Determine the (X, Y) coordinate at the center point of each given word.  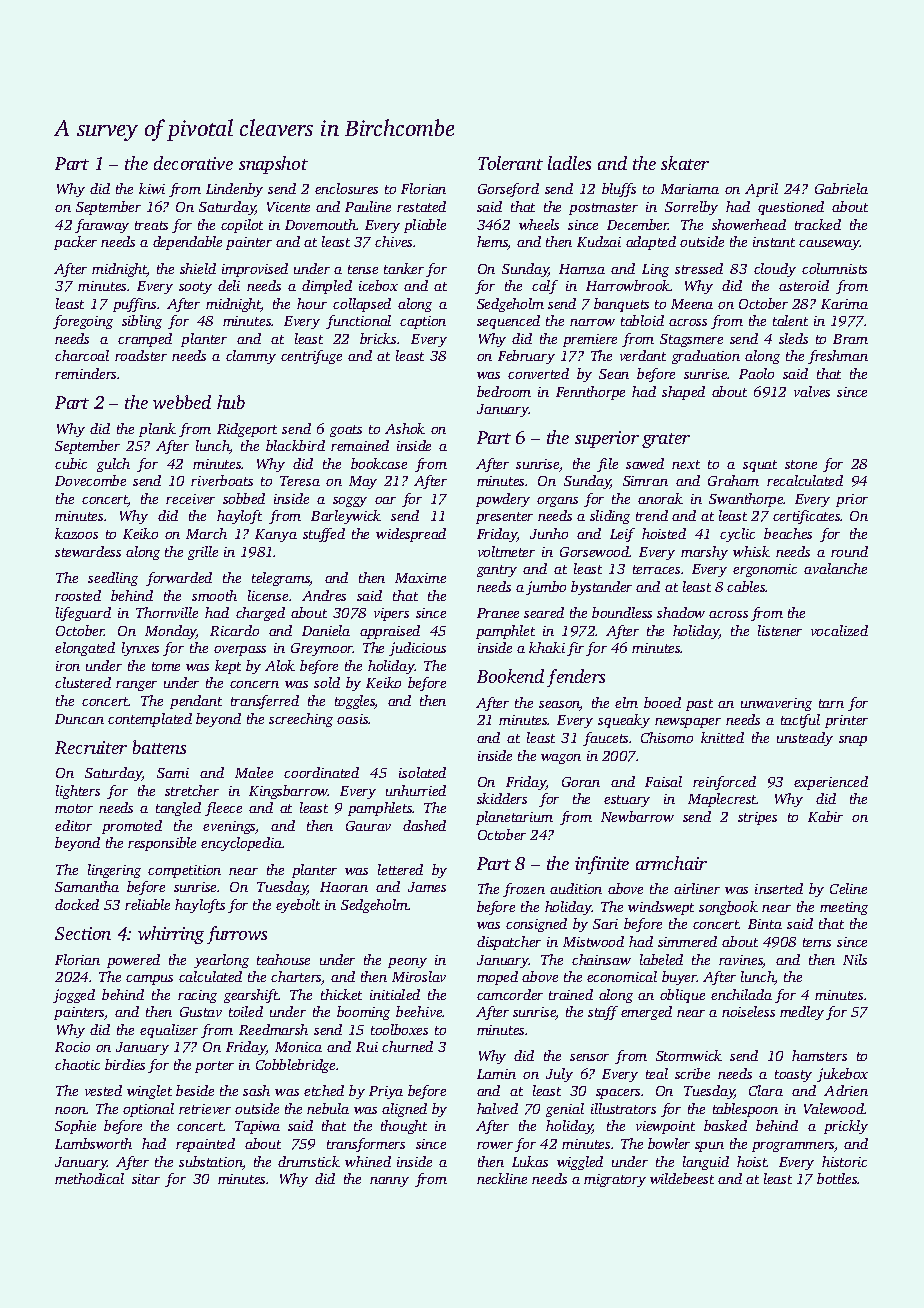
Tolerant (510, 163)
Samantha (87, 886)
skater (685, 163)
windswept (661, 908)
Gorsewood (595, 551)
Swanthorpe (746, 500)
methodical (89, 1178)
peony (407, 963)
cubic (71, 463)
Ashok (405, 428)
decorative (193, 163)
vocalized (839, 630)
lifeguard (83, 614)
